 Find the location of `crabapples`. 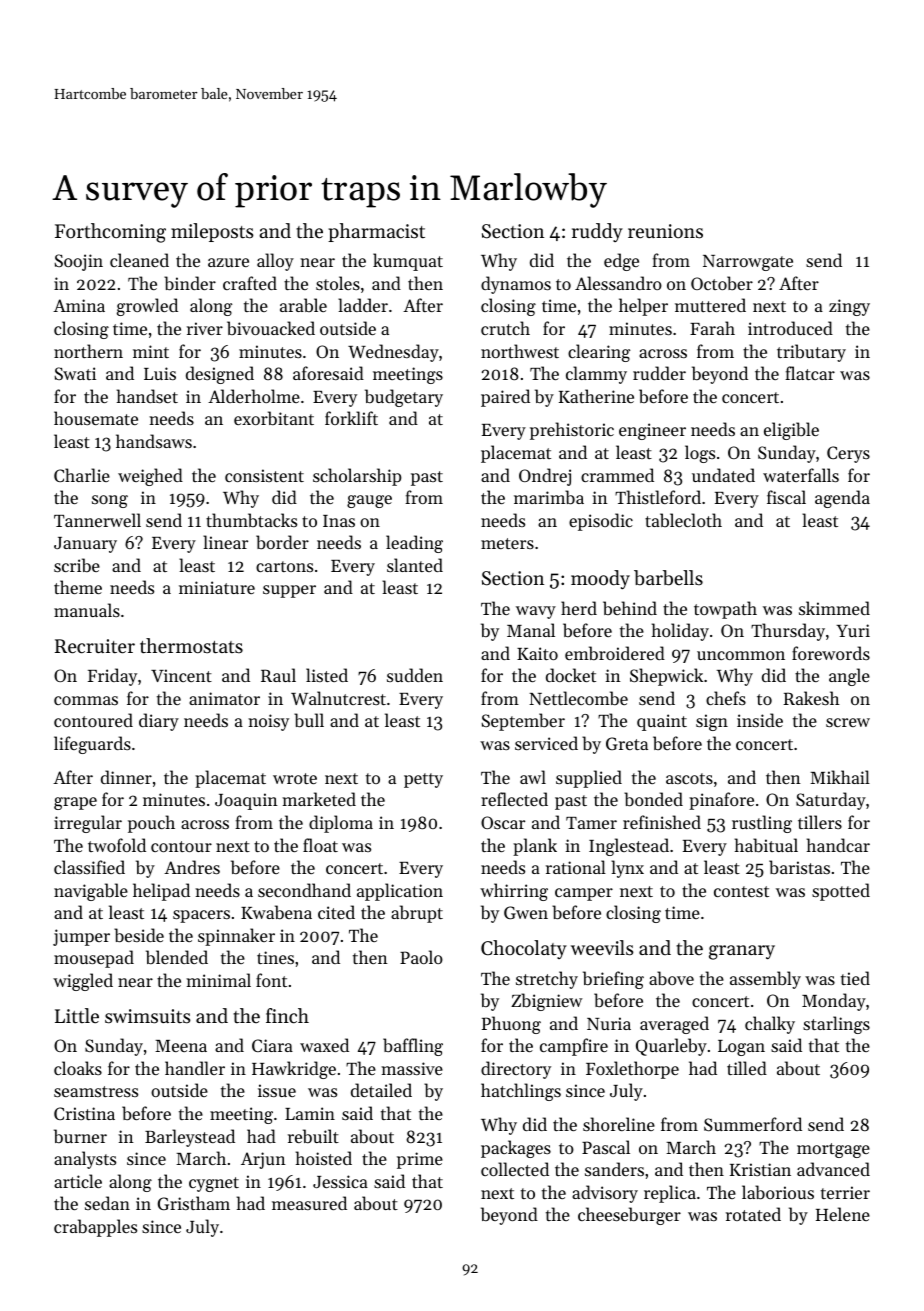

crabapples is located at coordinates (95, 1228).
